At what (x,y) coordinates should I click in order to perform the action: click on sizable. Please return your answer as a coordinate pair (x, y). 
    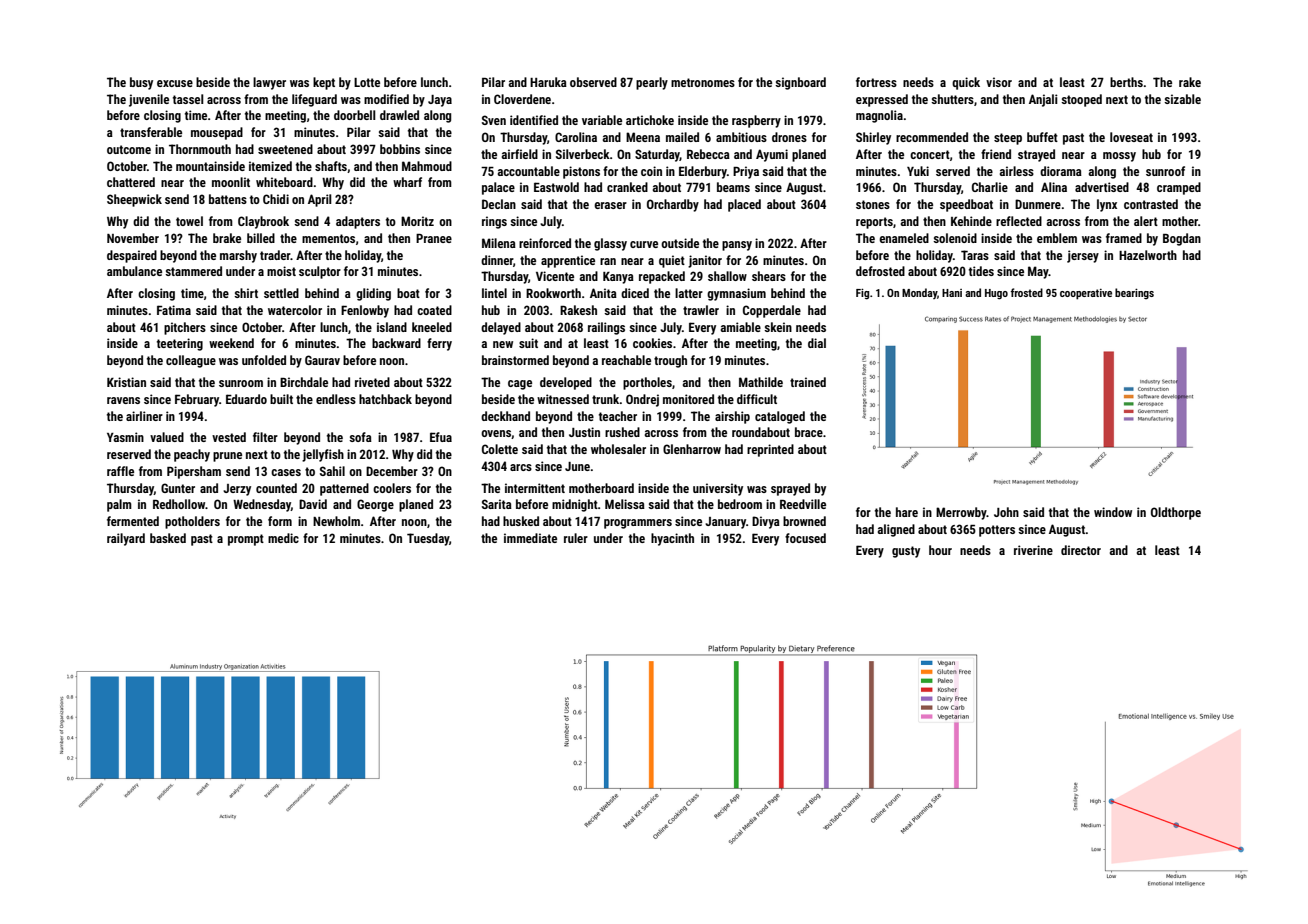
    Looking at the image, I should click on (1182, 99).
